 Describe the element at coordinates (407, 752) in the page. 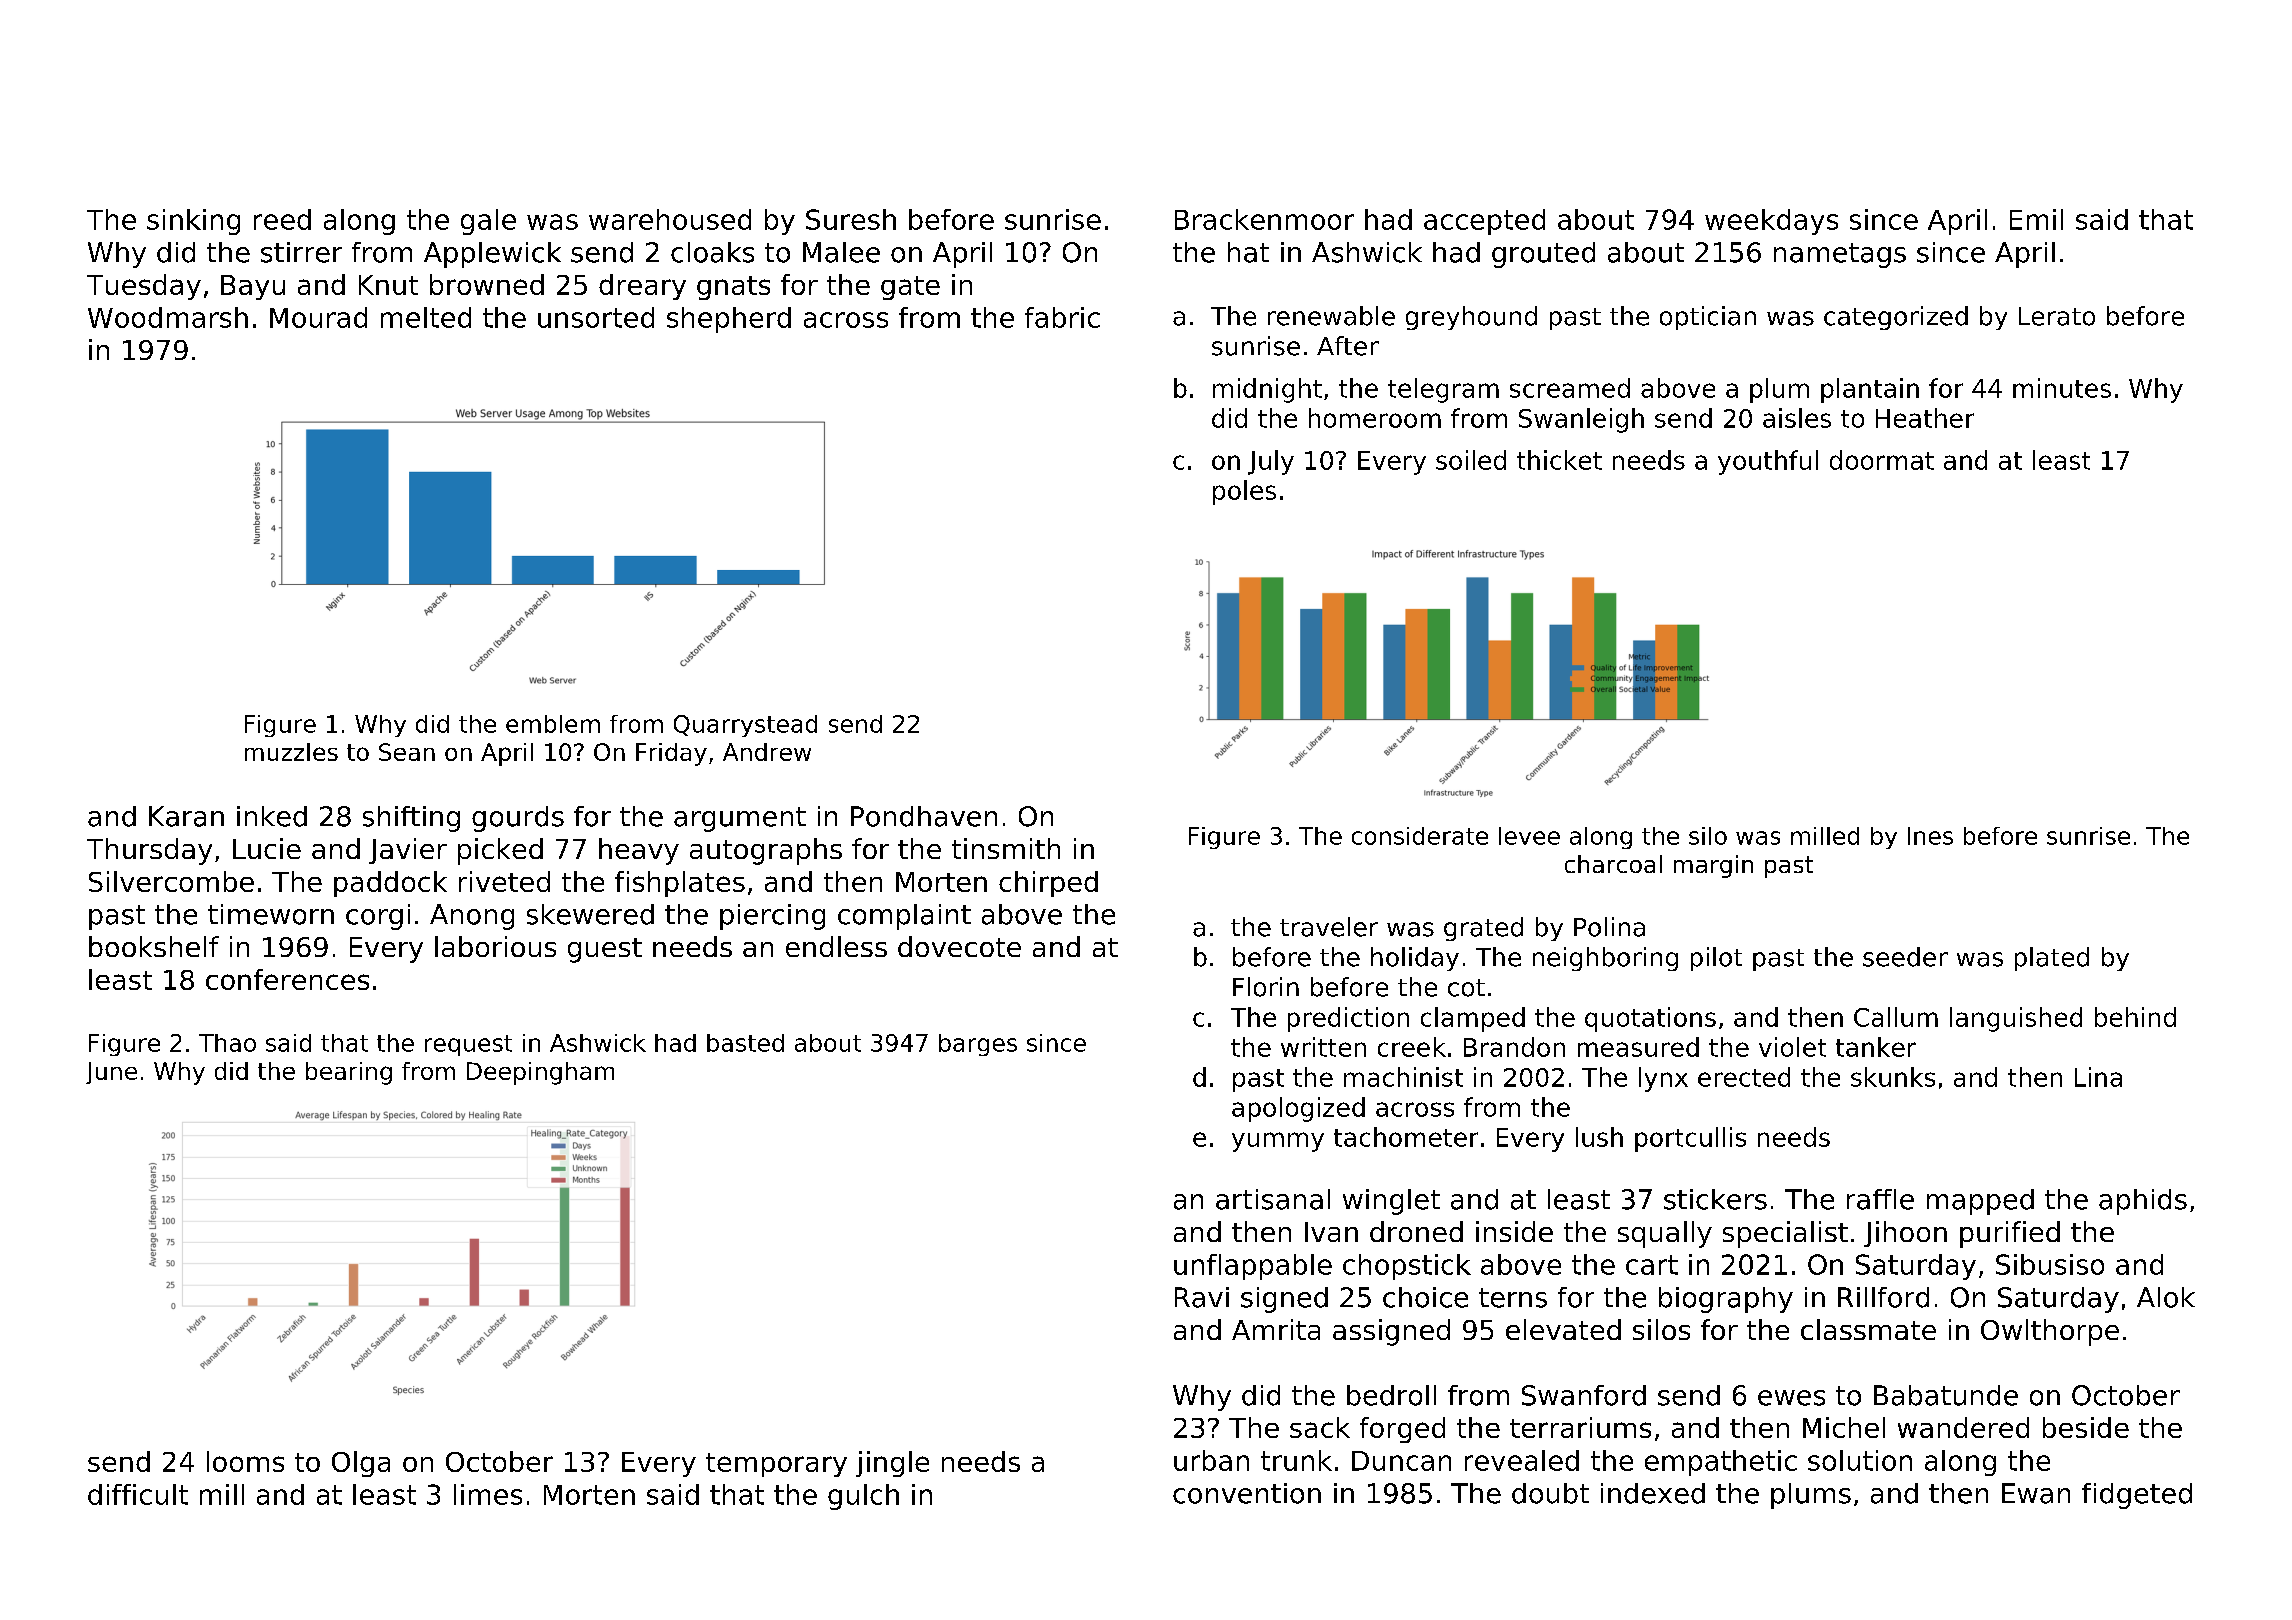

I see `Sean` at that location.
